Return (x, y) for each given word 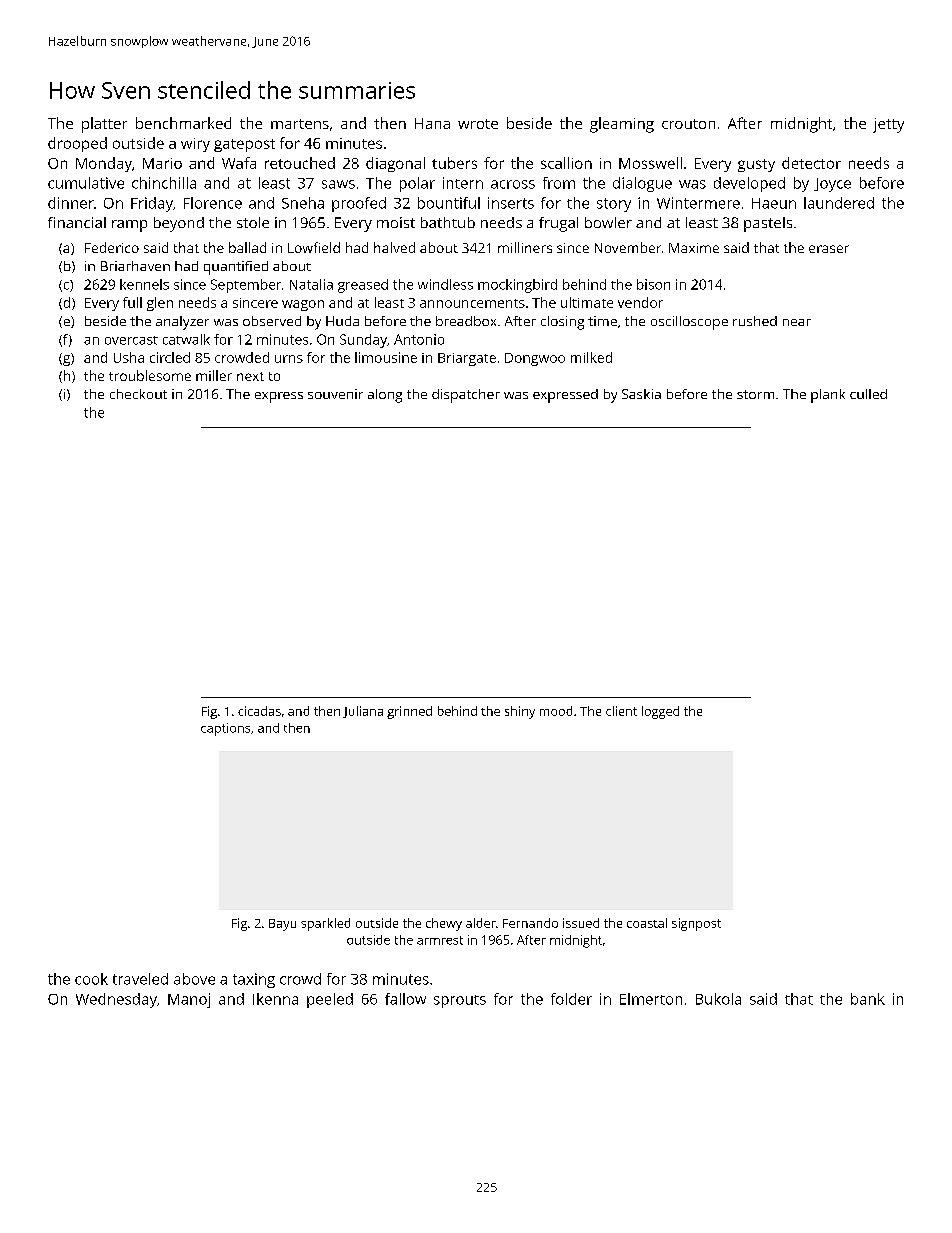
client (621, 711)
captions (225, 729)
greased (363, 286)
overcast (131, 340)
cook (91, 979)
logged (660, 712)
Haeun (774, 203)
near (797, 322)
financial (77, 222)
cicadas (259, 711)
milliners (525, 247)
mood (556, 711)
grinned (409, 712)
